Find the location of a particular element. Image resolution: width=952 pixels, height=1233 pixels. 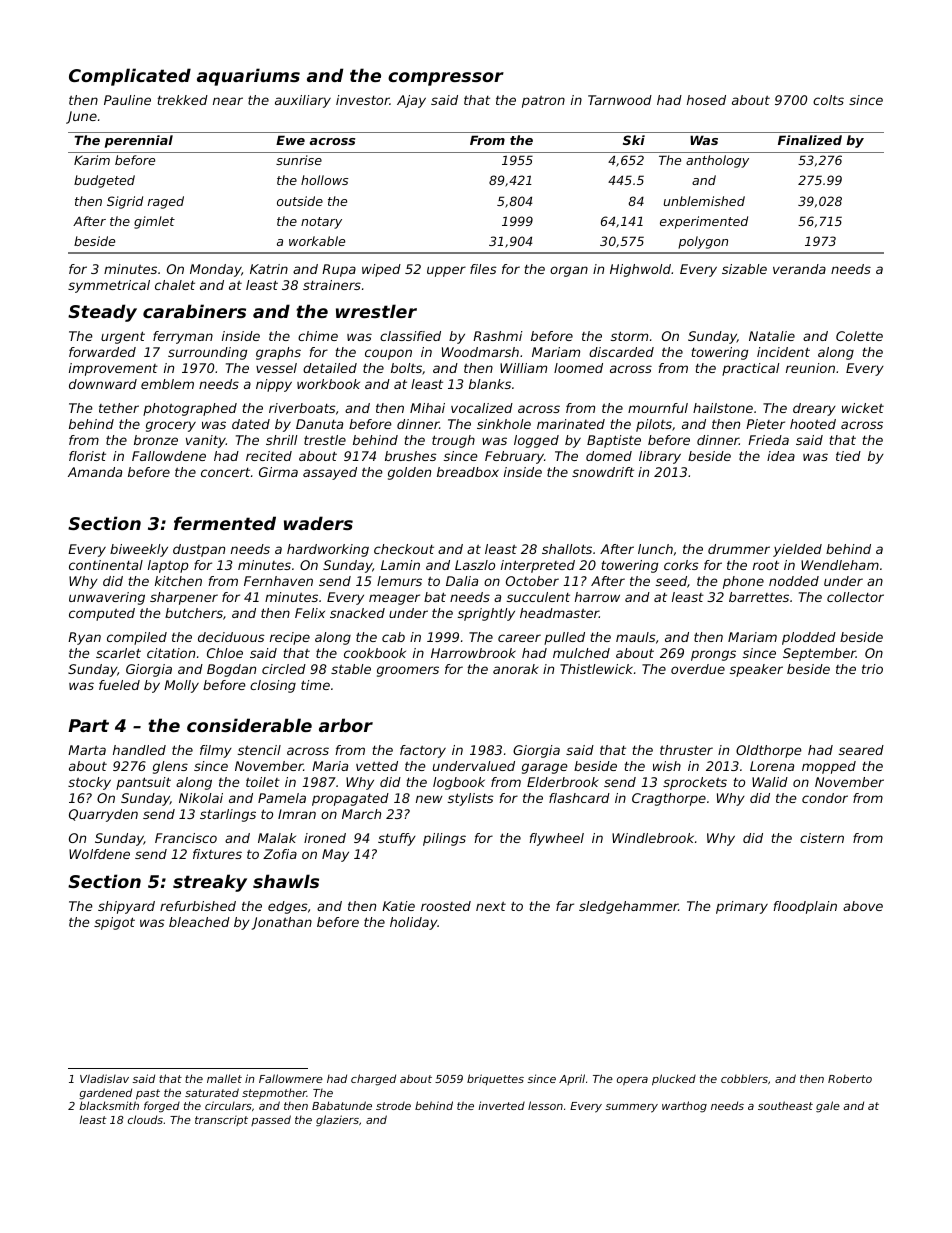

passed is located at coordinates (271, 1120).
